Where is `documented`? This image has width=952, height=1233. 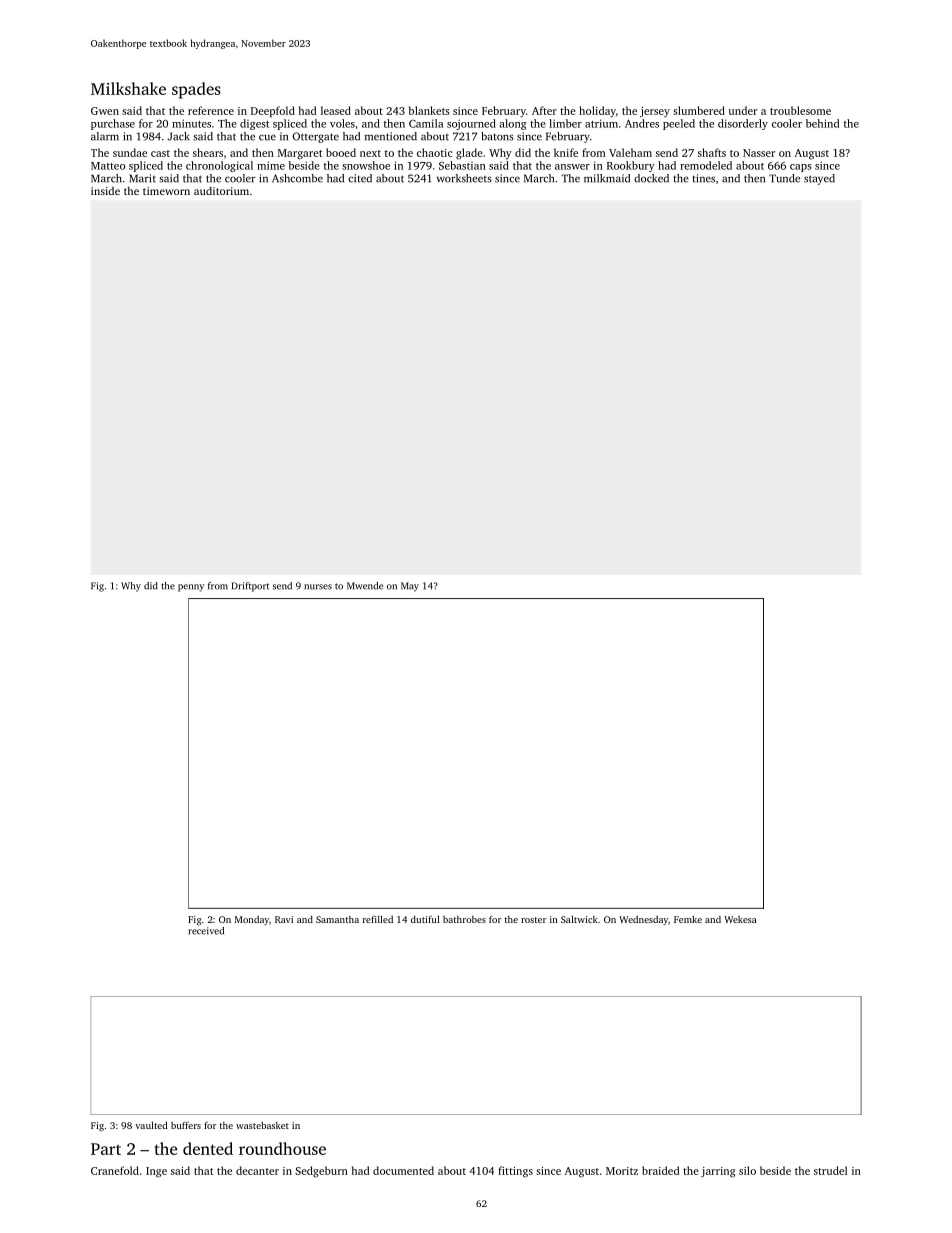 documented is located at coordinates (403, 1170).
